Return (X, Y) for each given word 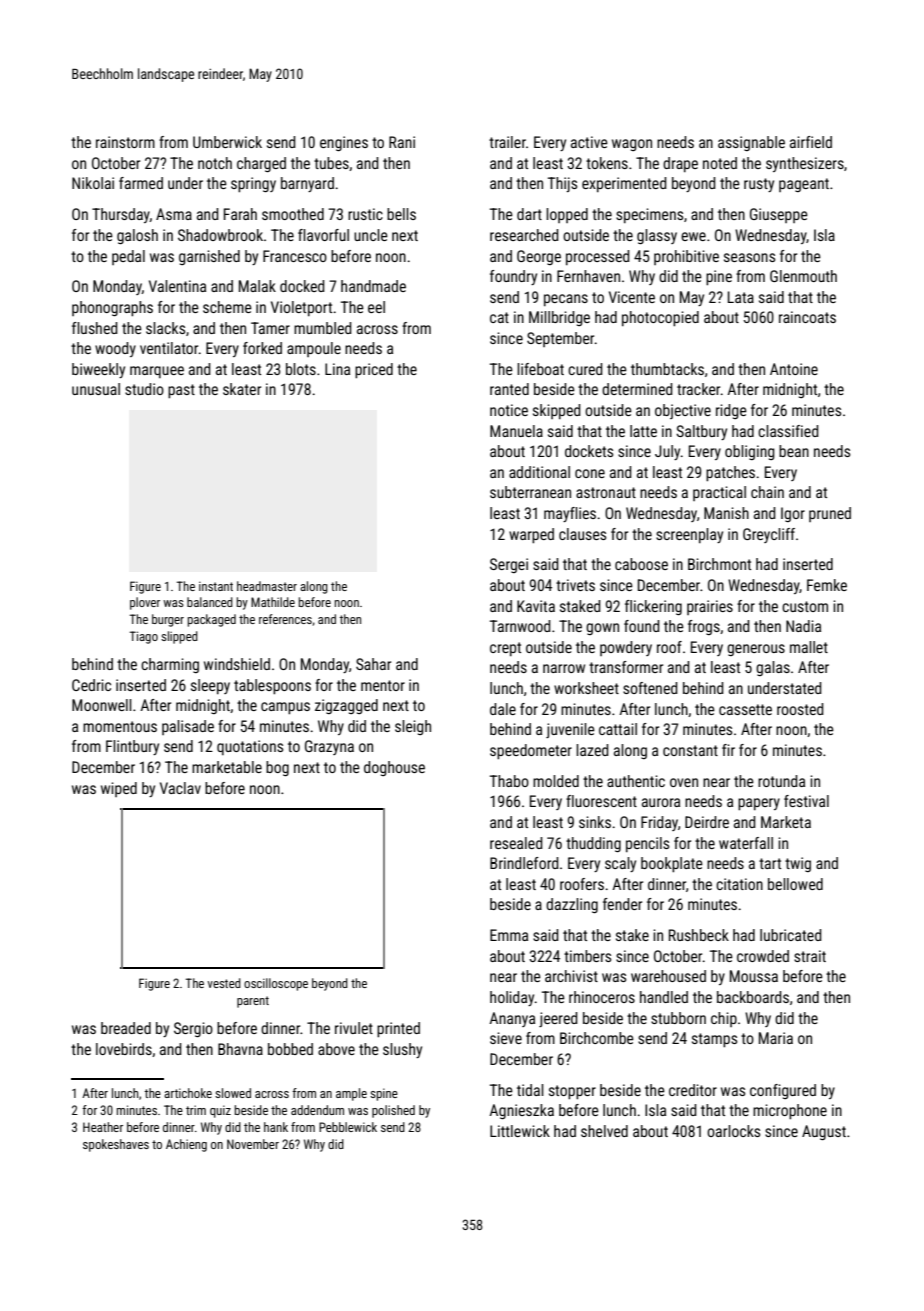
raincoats (807, 317)
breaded (126, 1028)
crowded (763, 956)
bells (401, 214)
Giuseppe (779, 215)
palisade (188, 727)
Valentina (177, 286)
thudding (593, 844)
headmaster (267, 586)
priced (374, 371)
